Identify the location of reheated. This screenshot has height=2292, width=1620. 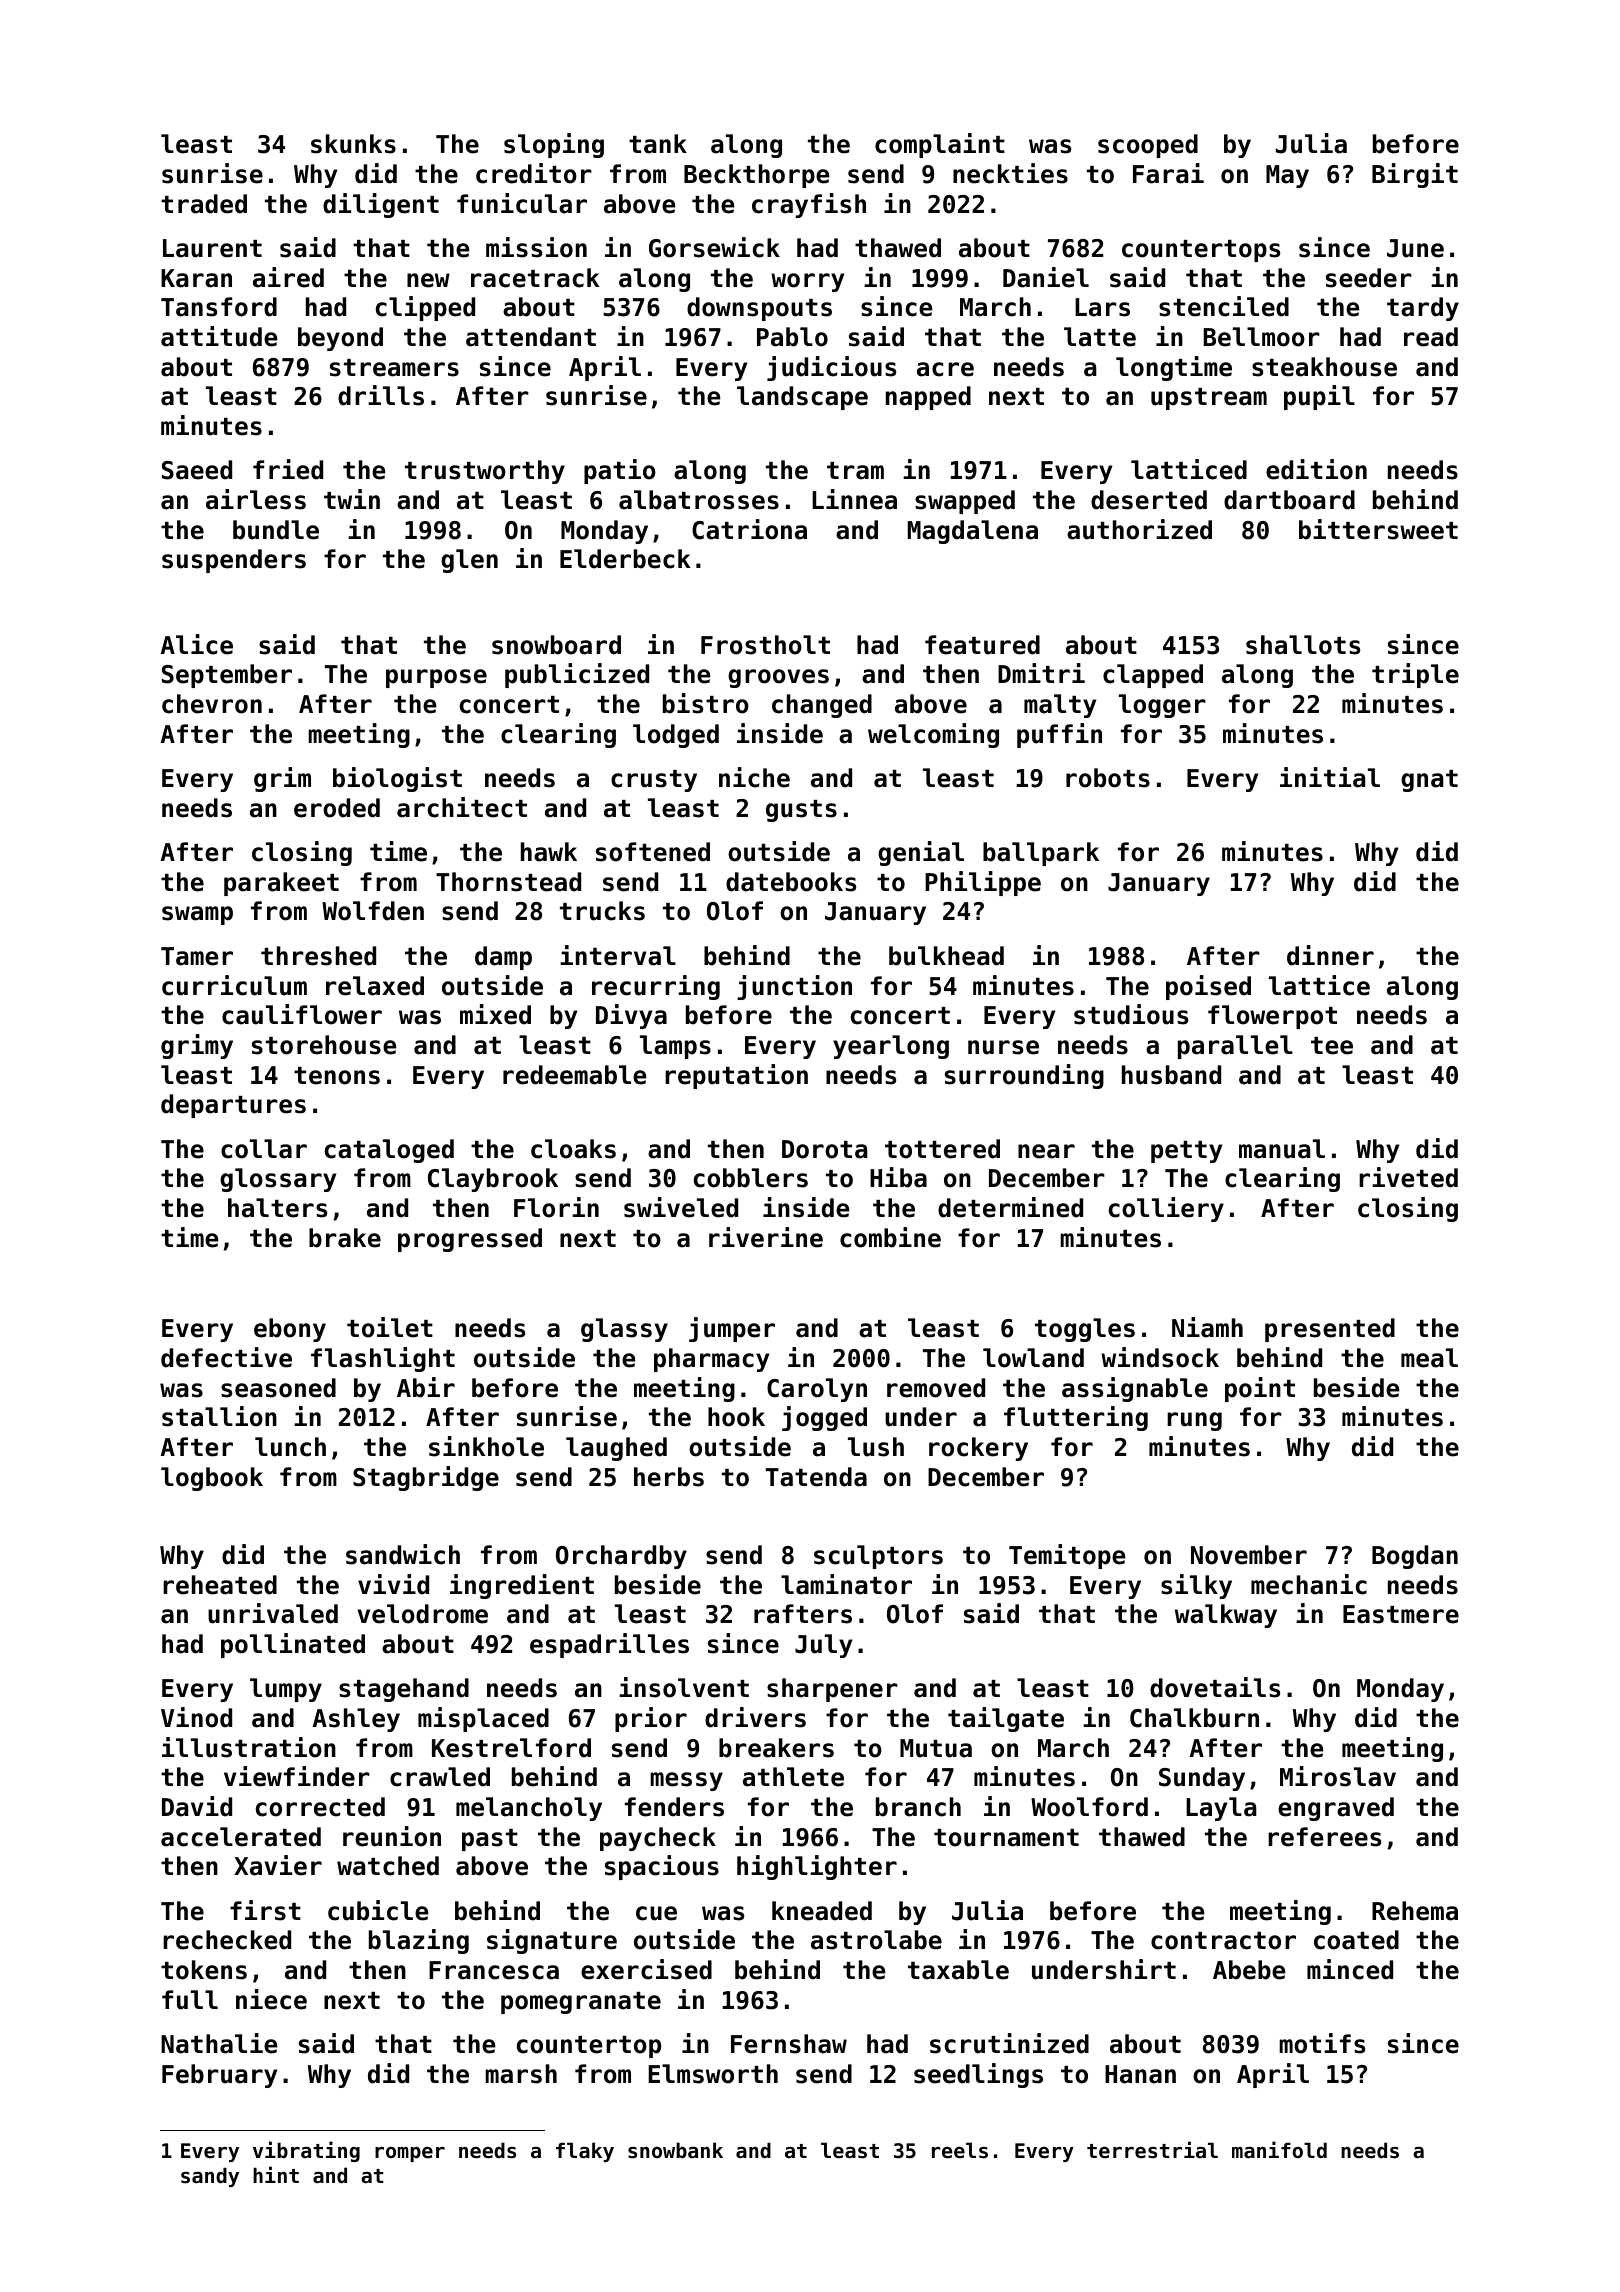
(220, 1585).
